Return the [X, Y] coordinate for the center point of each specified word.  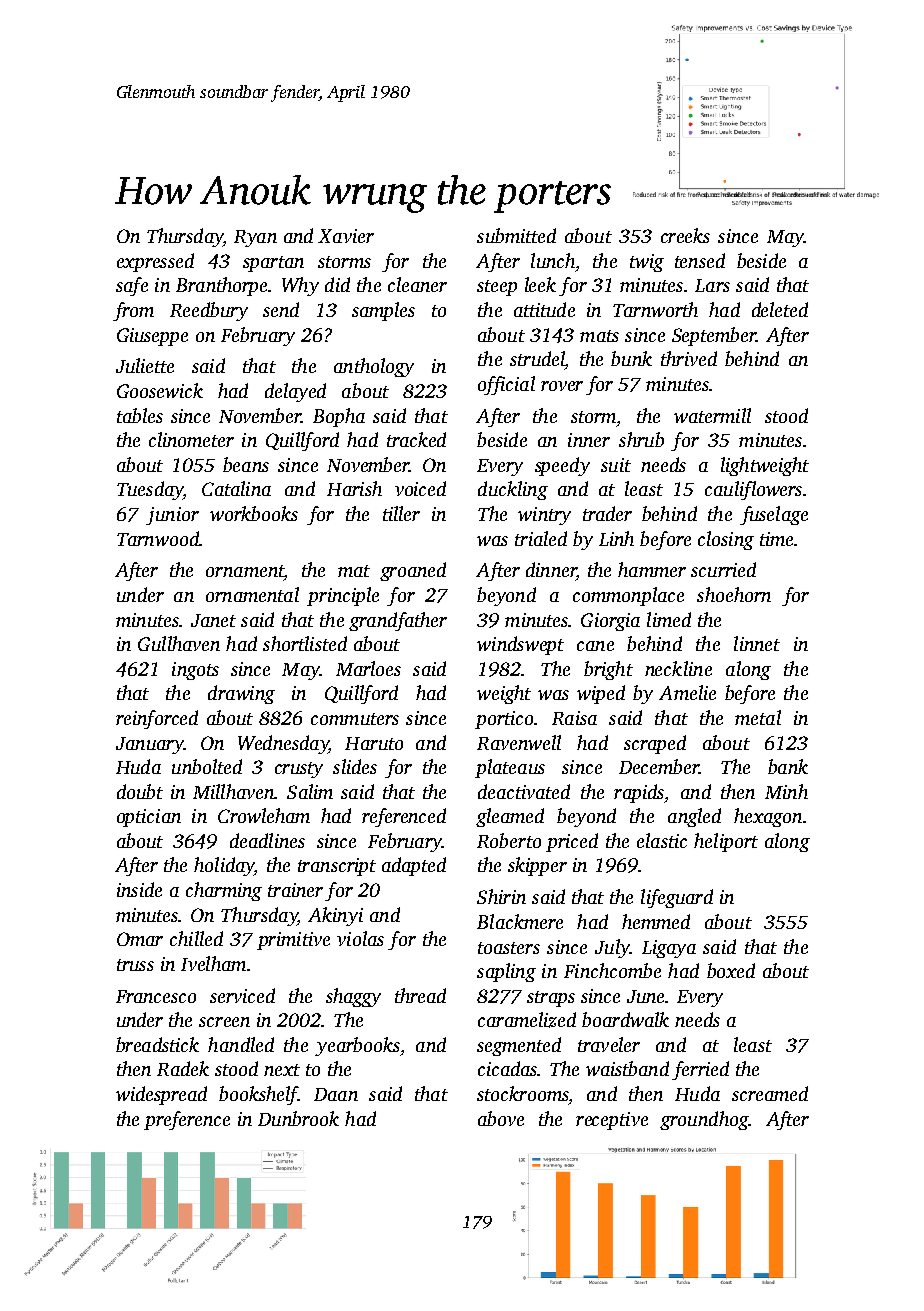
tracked [416, 439]
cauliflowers [753, 490]
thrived [689, 358]
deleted [780, 309]
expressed [155, 262]
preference [187, 1120]
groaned [413, 571]
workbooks [254, 513]
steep [497, 288]
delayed [295, 392]
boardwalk [625, 1019]
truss [135, 965]
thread [420, 995]
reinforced [157, 719]
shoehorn [734, 594]
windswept [520, 645]
